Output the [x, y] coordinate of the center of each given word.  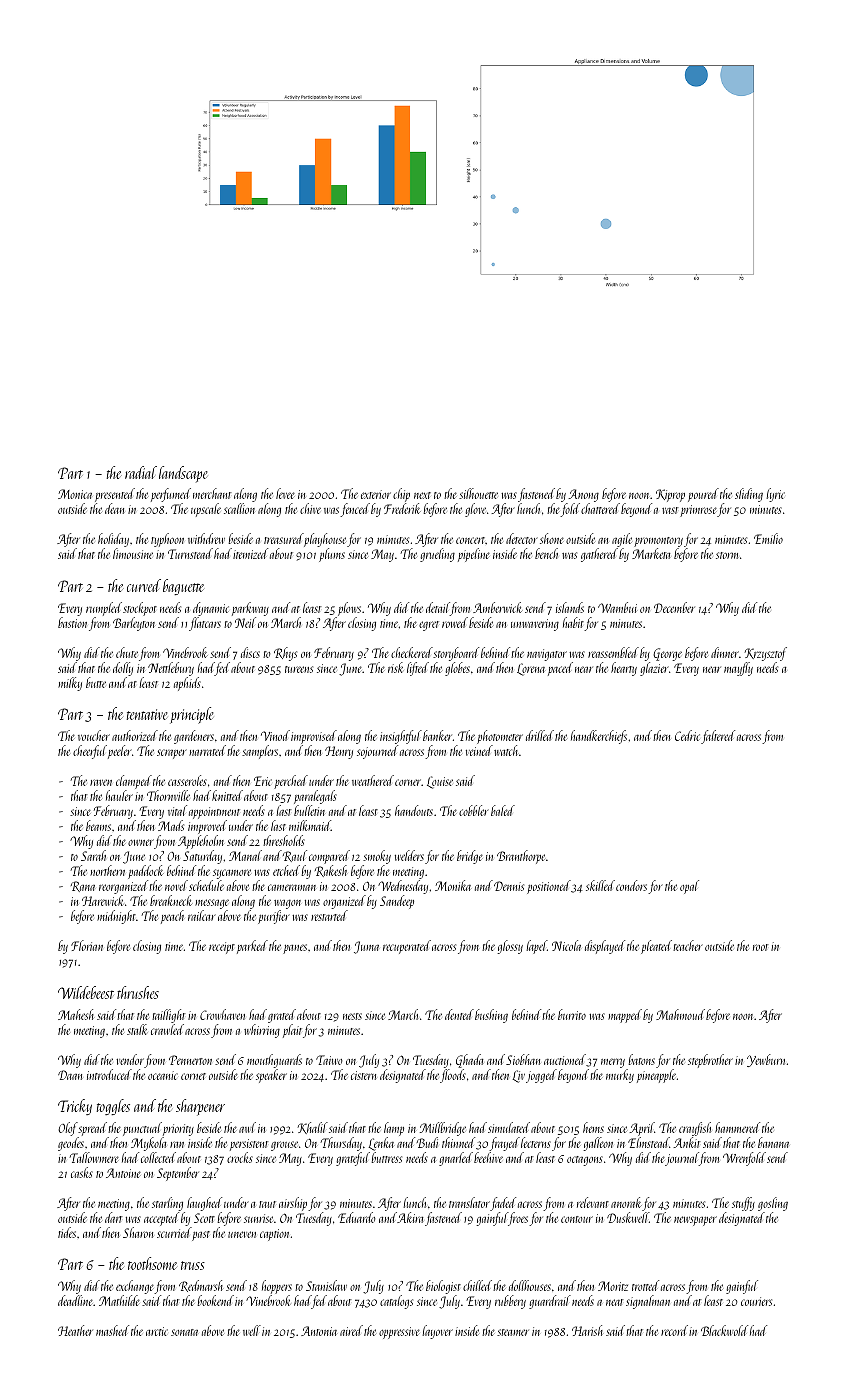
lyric [775, 495]
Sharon [138, 1232]
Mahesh [76, 1014]
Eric [263, 781]
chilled [477, 1285]
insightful [401, 737]
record [674, 1330]
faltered [718, 737]
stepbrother [710, 1061]
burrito [572, 1014]
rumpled [104, 609]
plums [332, 555]
